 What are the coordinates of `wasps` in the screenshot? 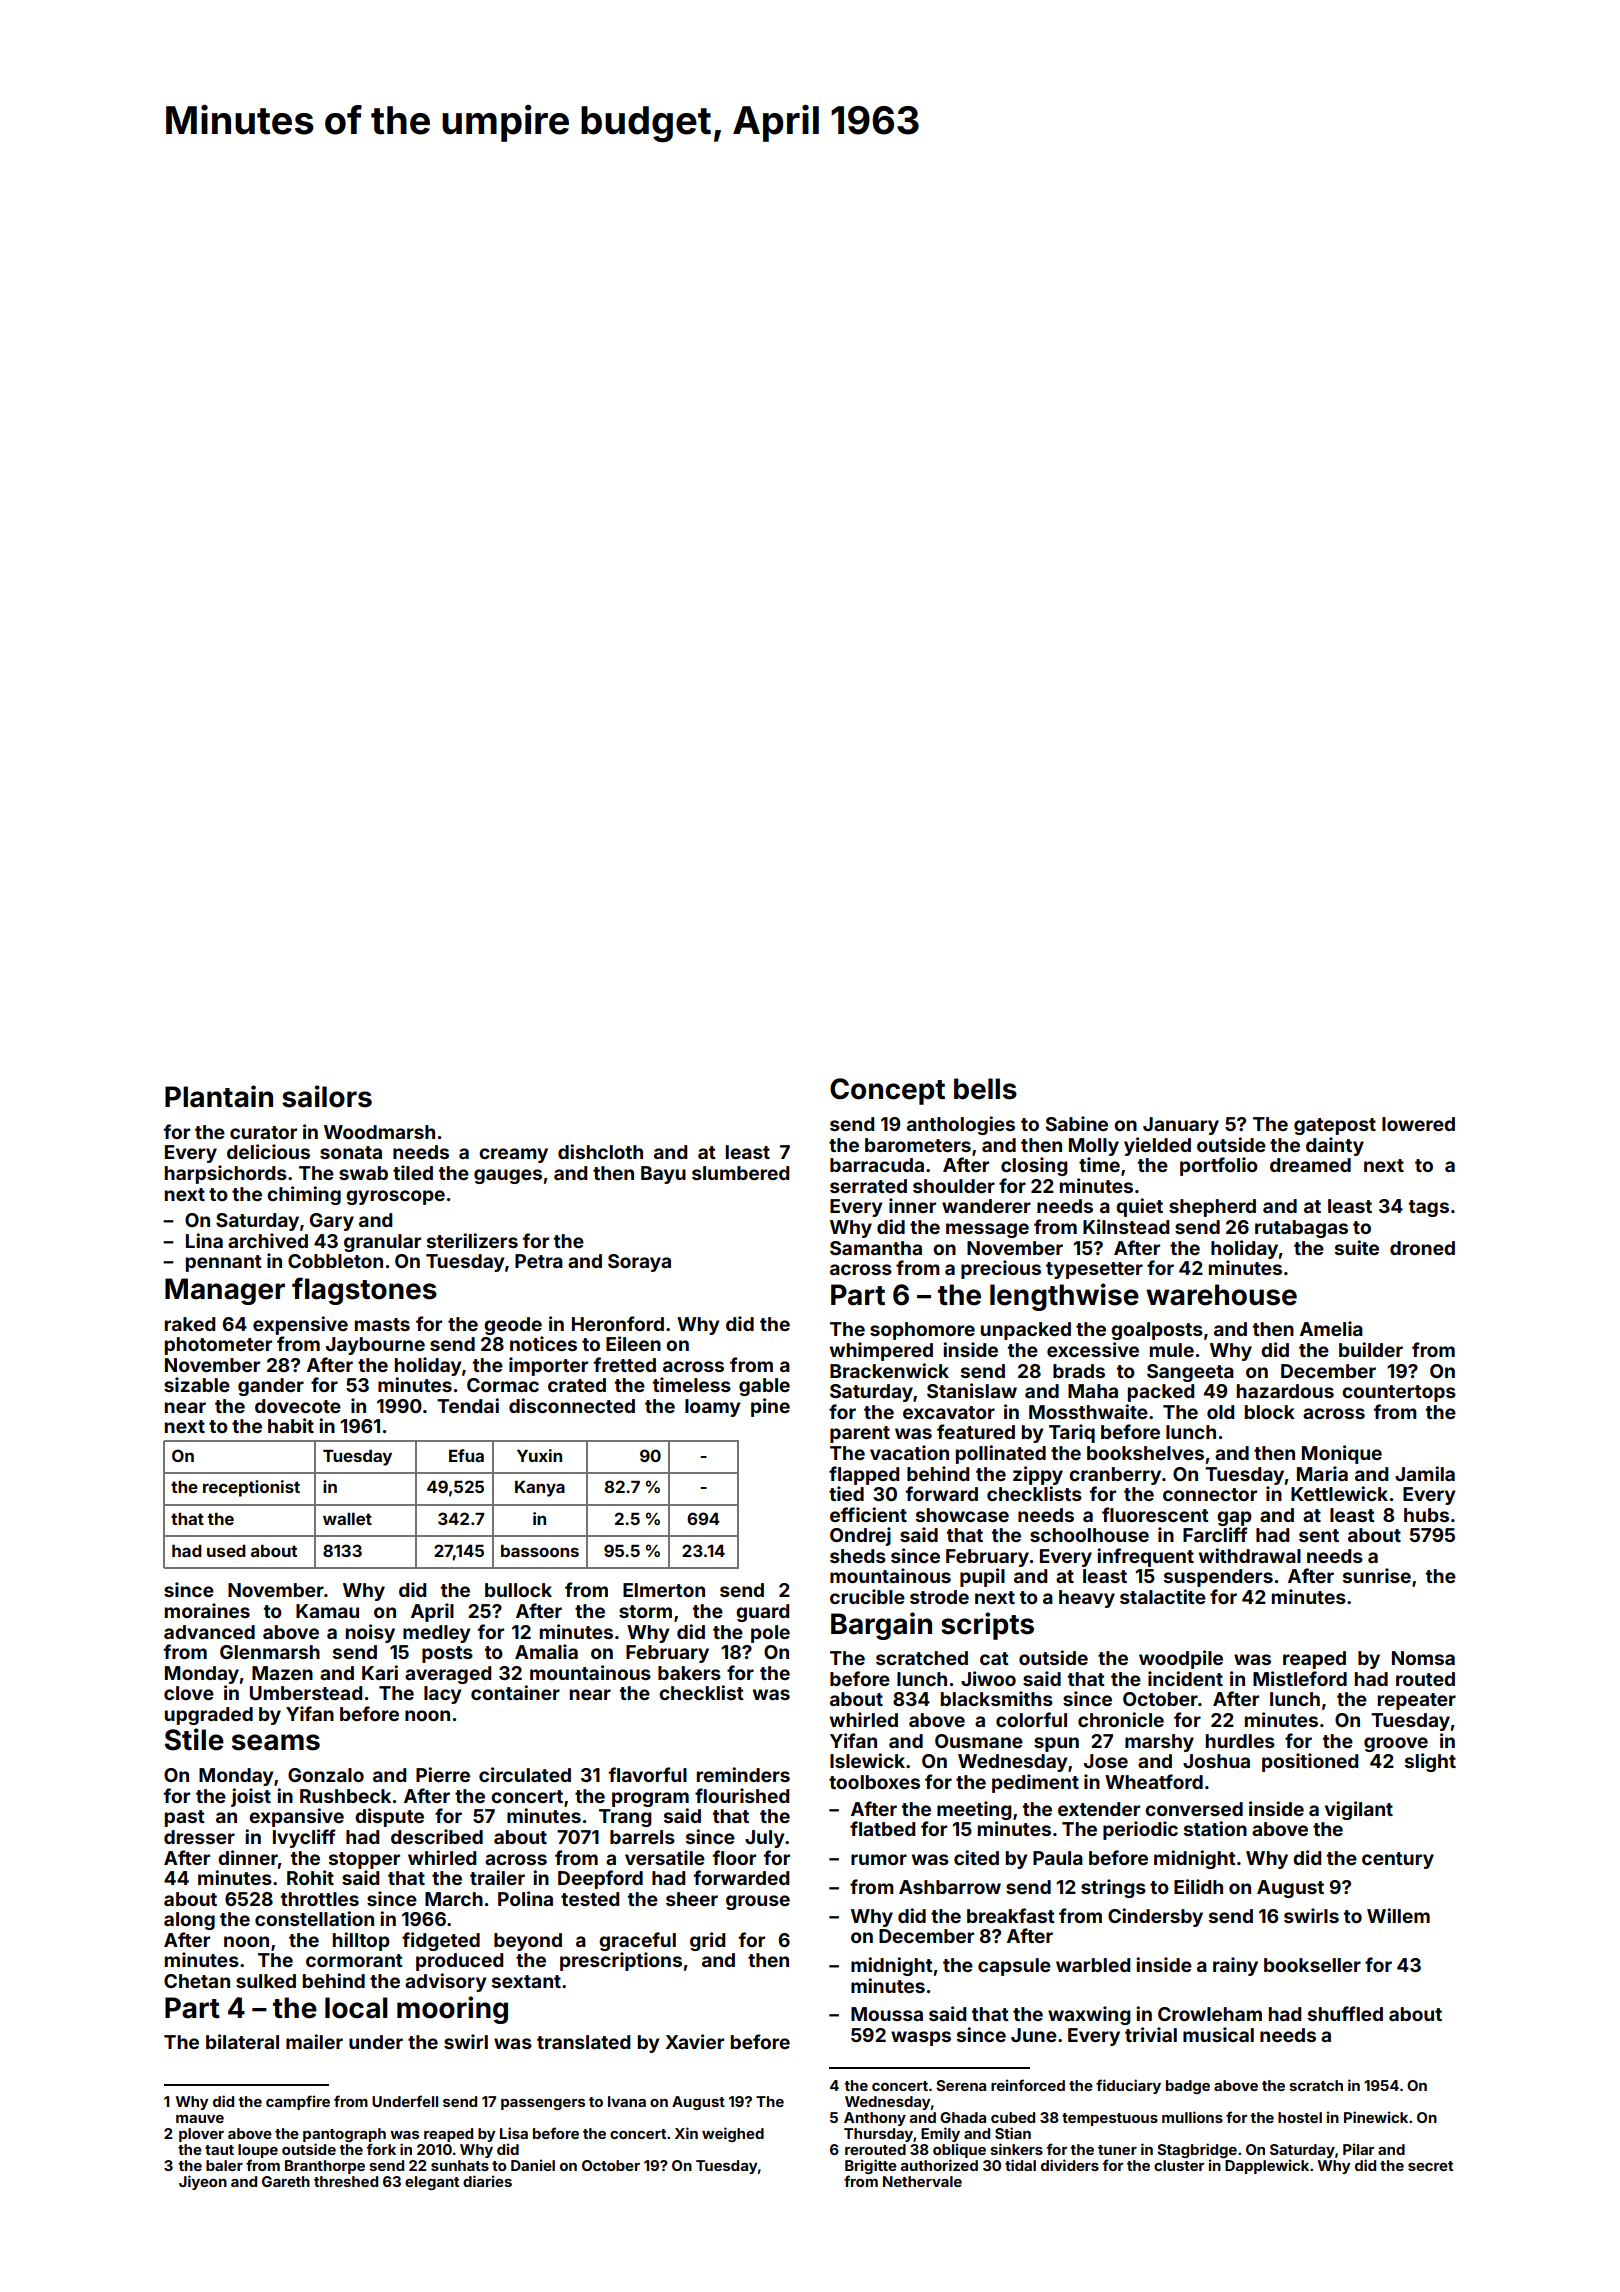 It's located at (921, 2038).
